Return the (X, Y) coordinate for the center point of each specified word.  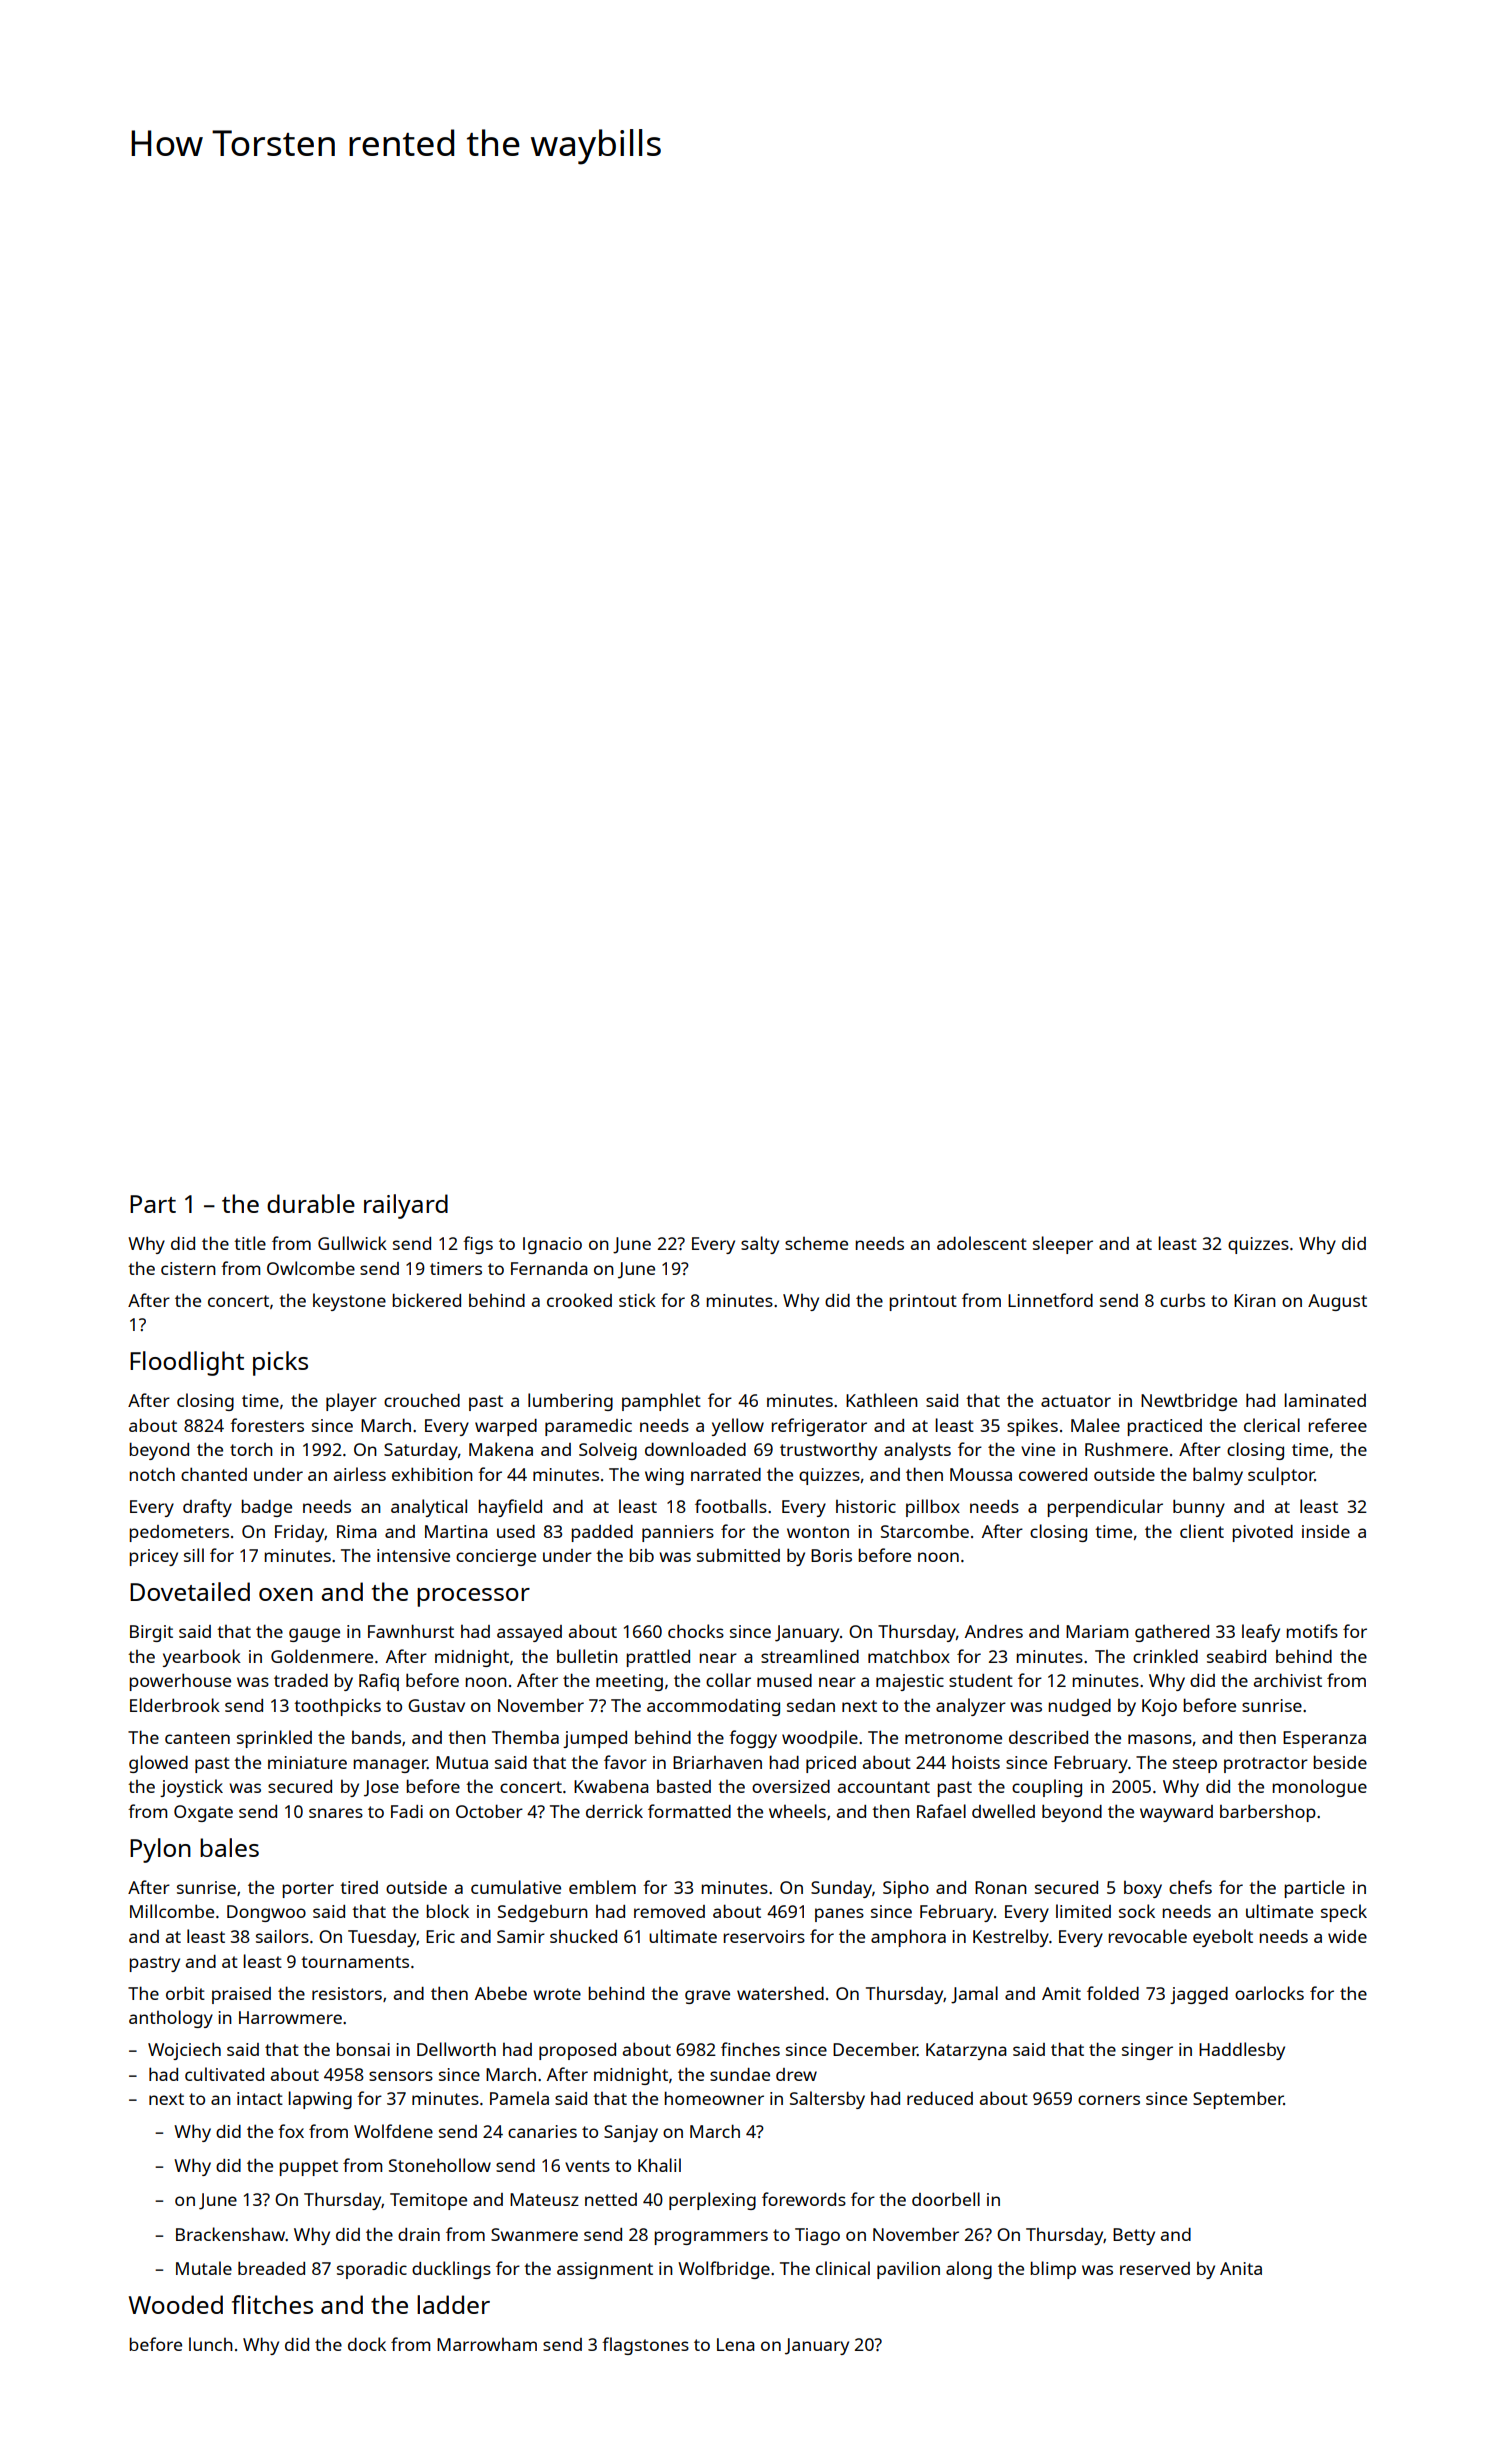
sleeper (1063, 1245)
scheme (816, 1243)
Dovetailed (190, 1591)
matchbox (909, 1656)
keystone (349, 1302)
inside (1326, 1531)
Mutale (204, 2268)
